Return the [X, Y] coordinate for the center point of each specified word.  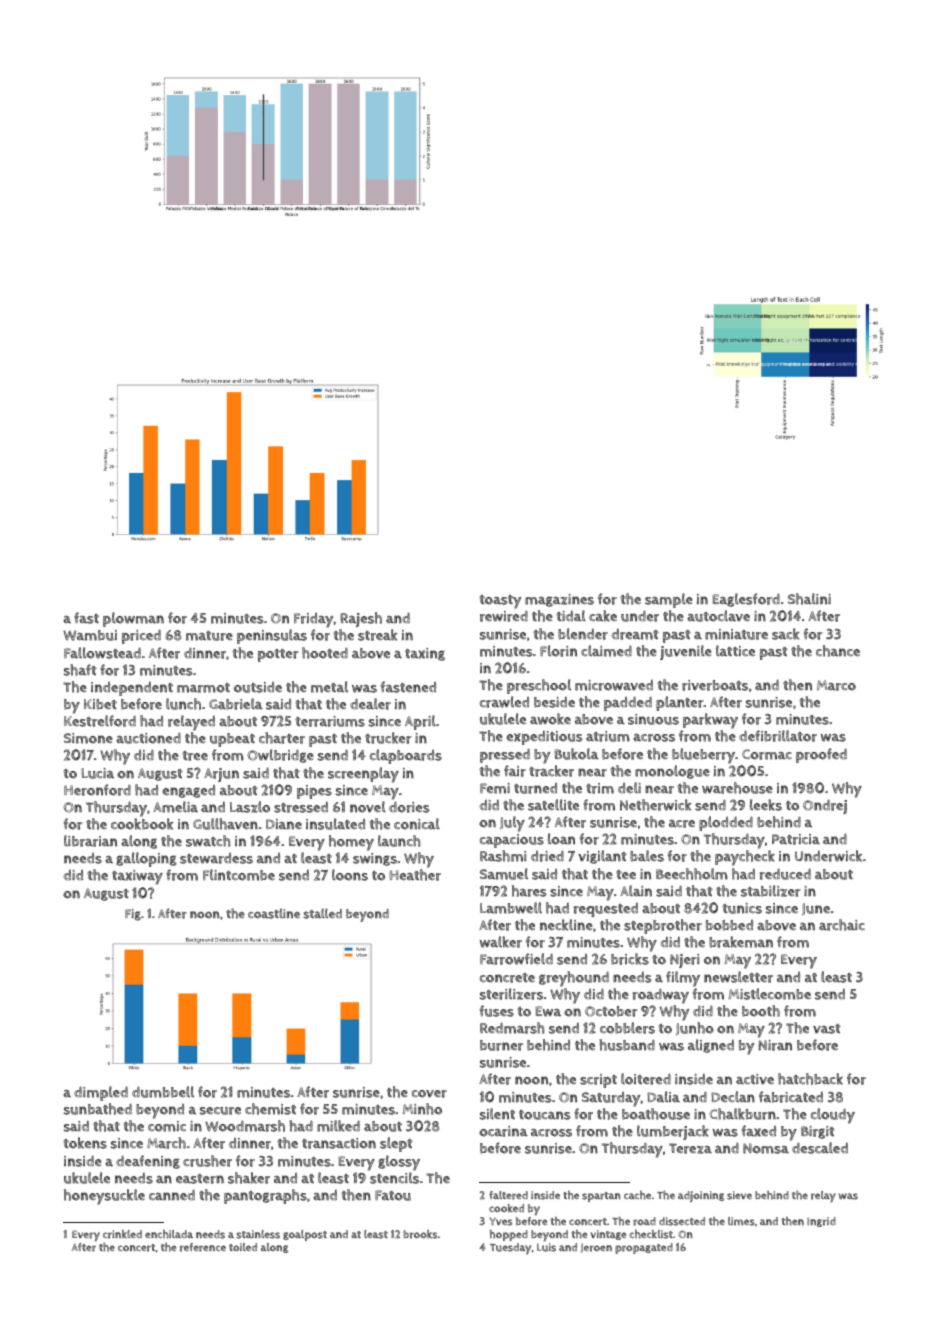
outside [258, 687]
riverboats [715, 685]
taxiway [137, 877]
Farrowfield [516, 959]
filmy [683, 979]
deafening [148, 1162]
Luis [546, 1247]
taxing [425, 654]
